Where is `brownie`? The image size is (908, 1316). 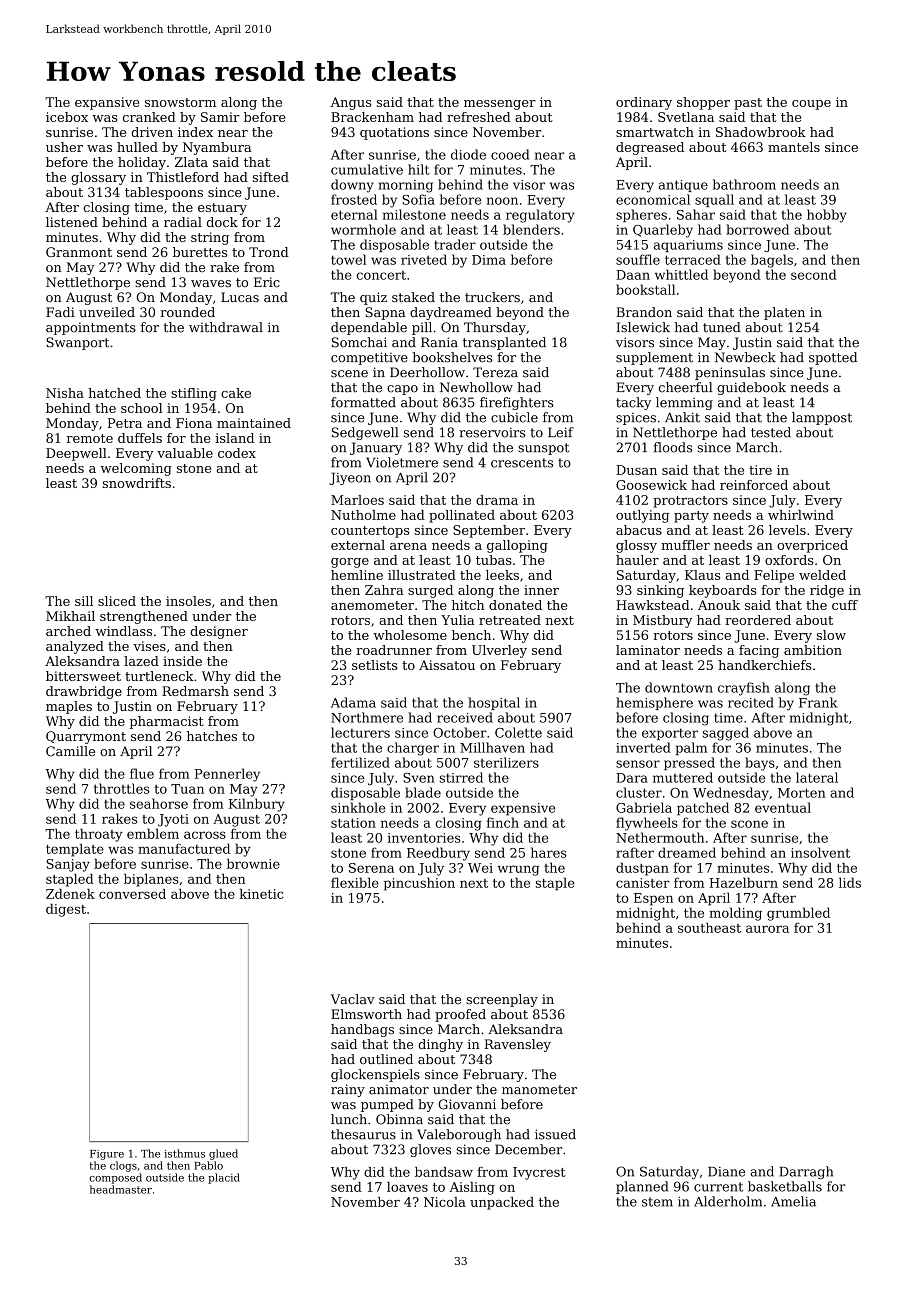 brownie is located at coordinates (253, 863).
